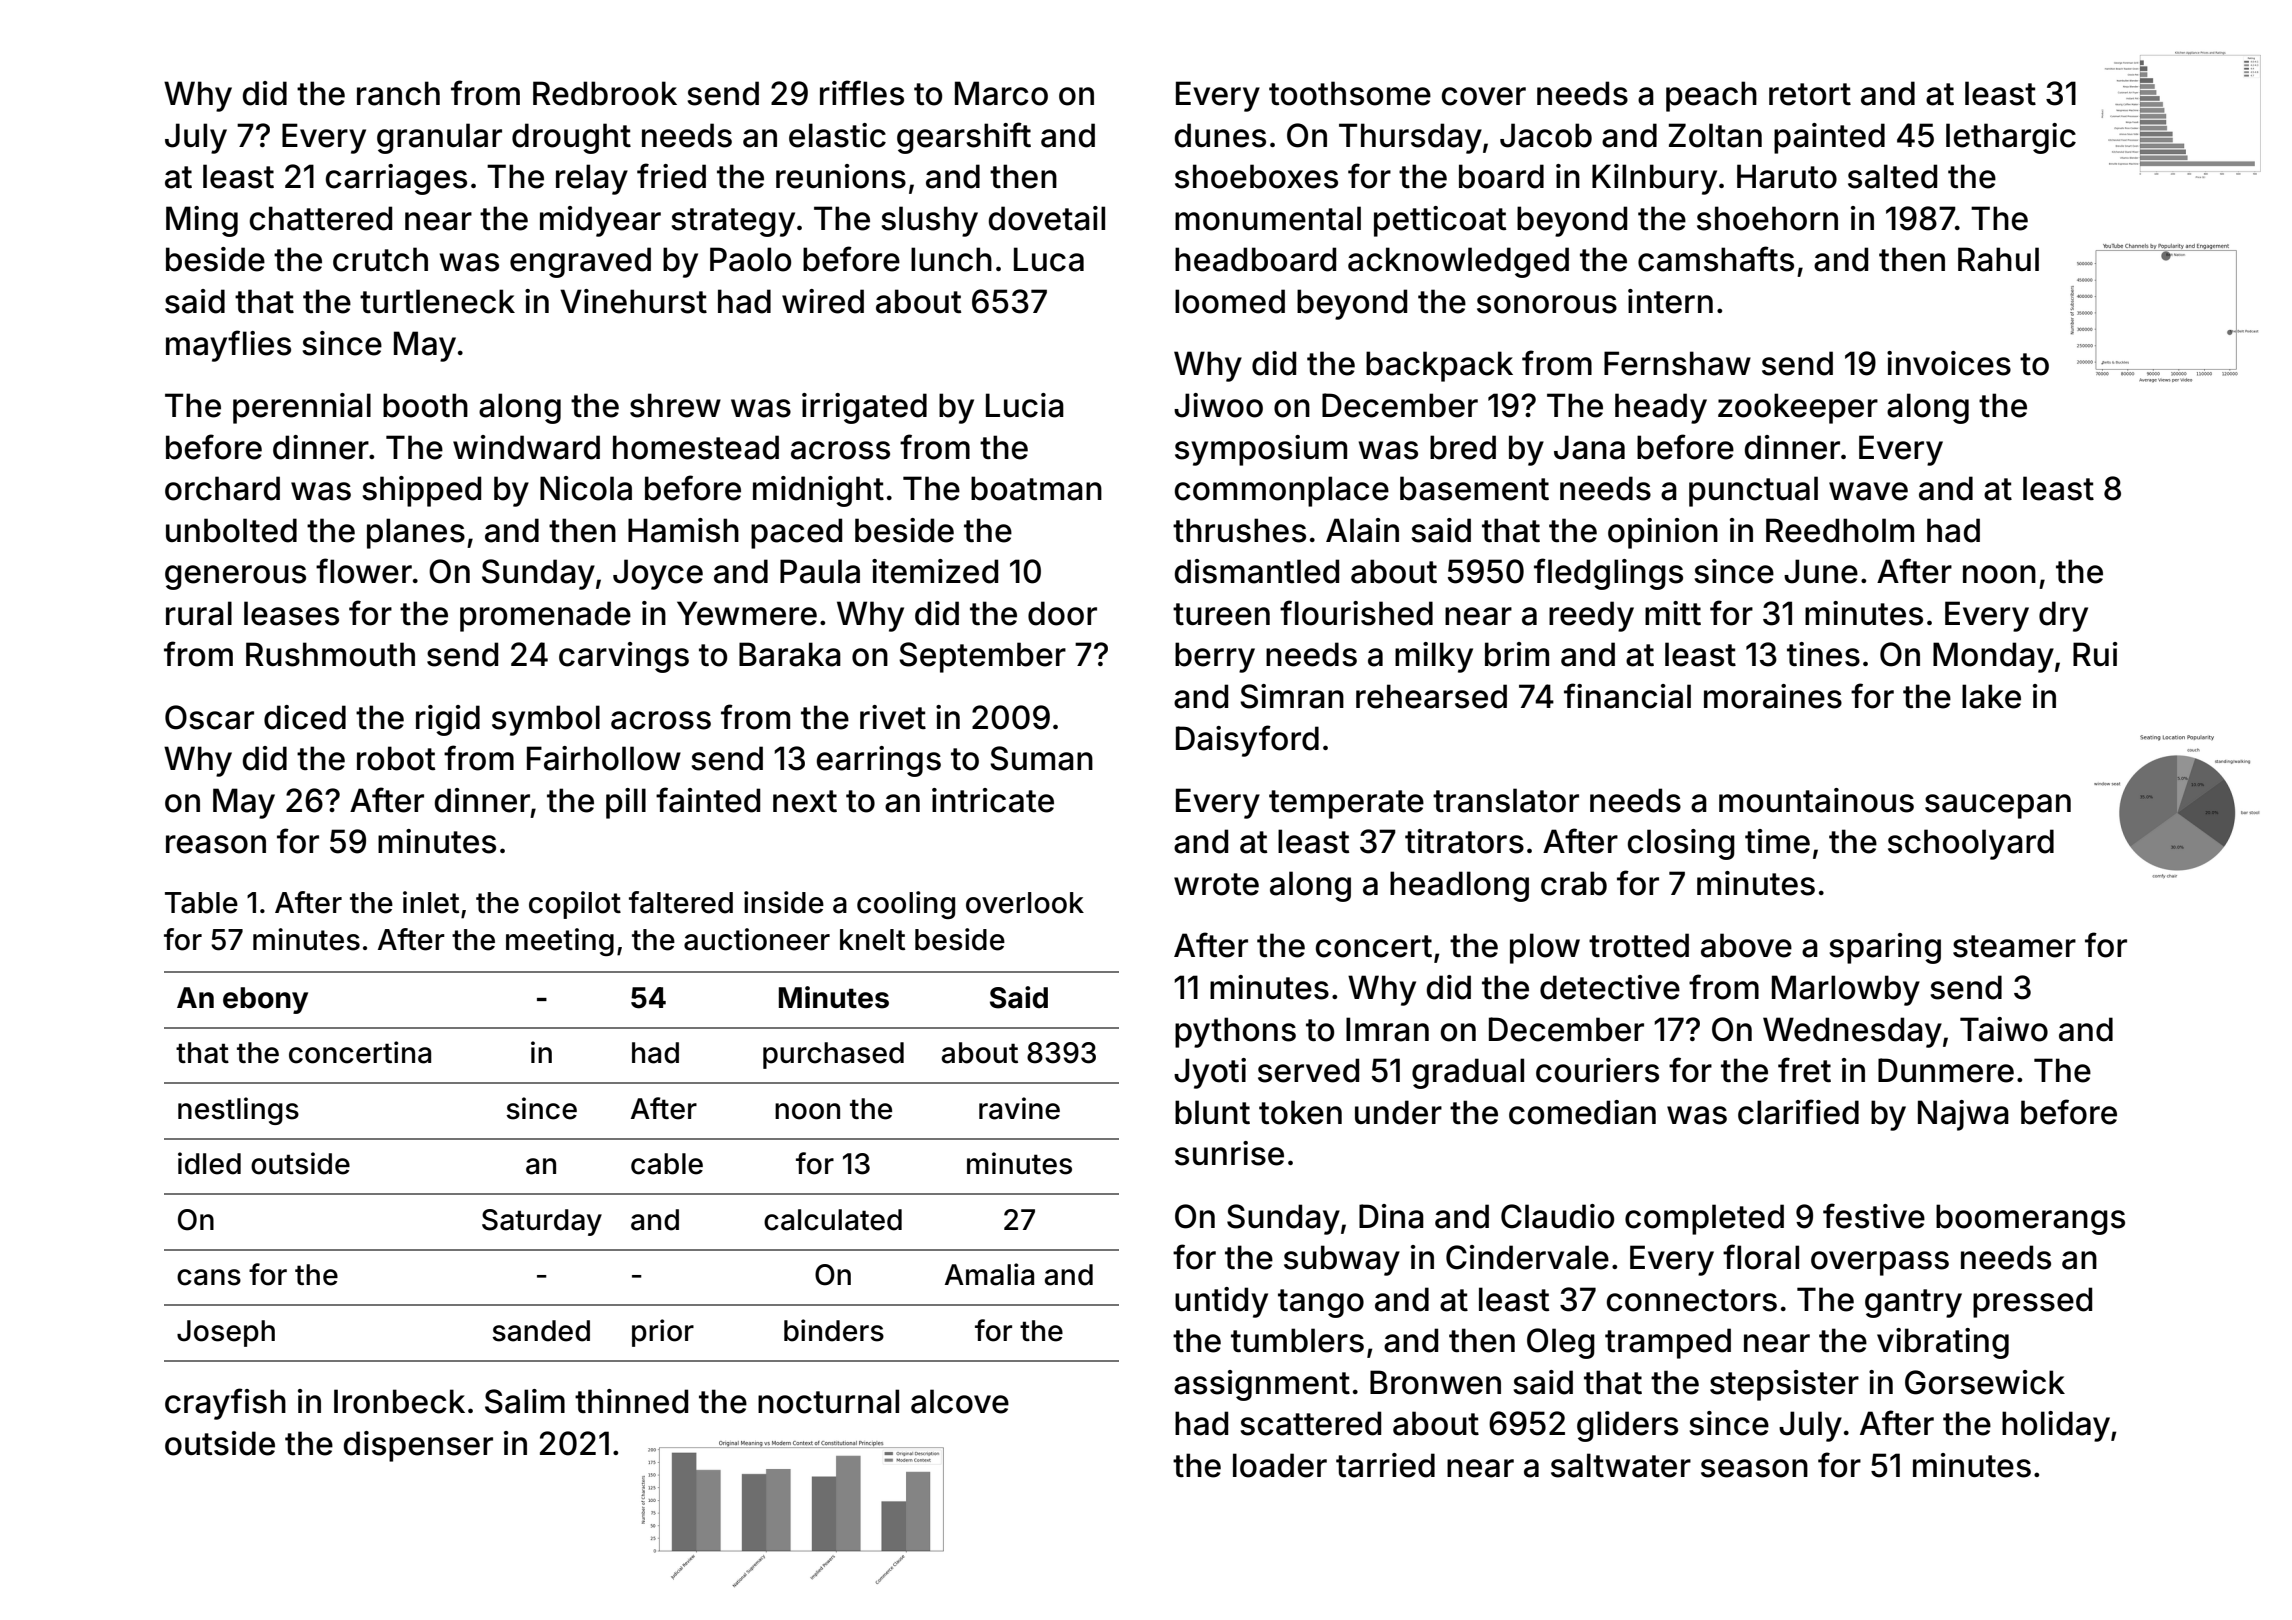  I want to click on gantry, so click(1913, 1303).
